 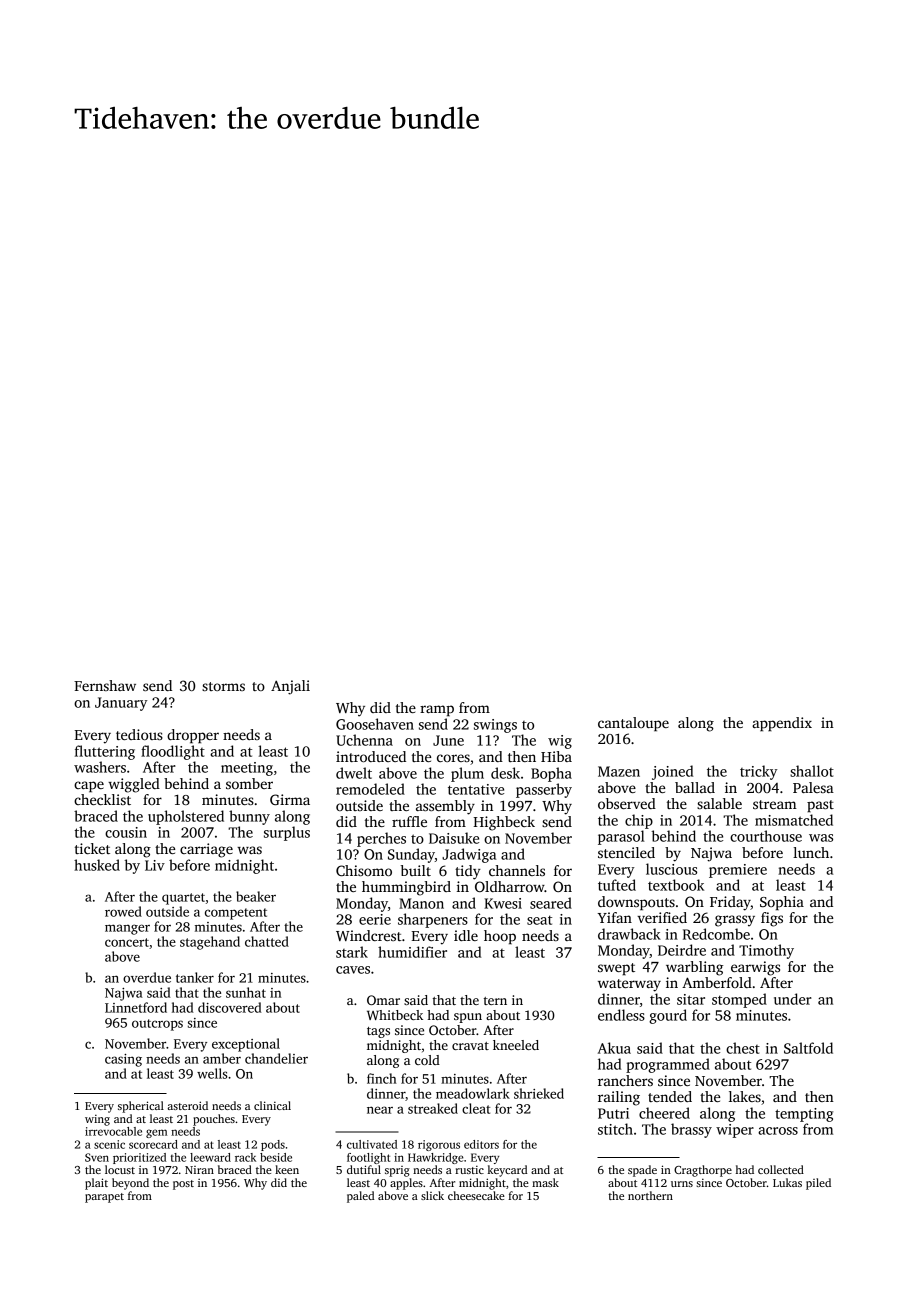 I want to click on checklist, so click(x=102, y=799).
